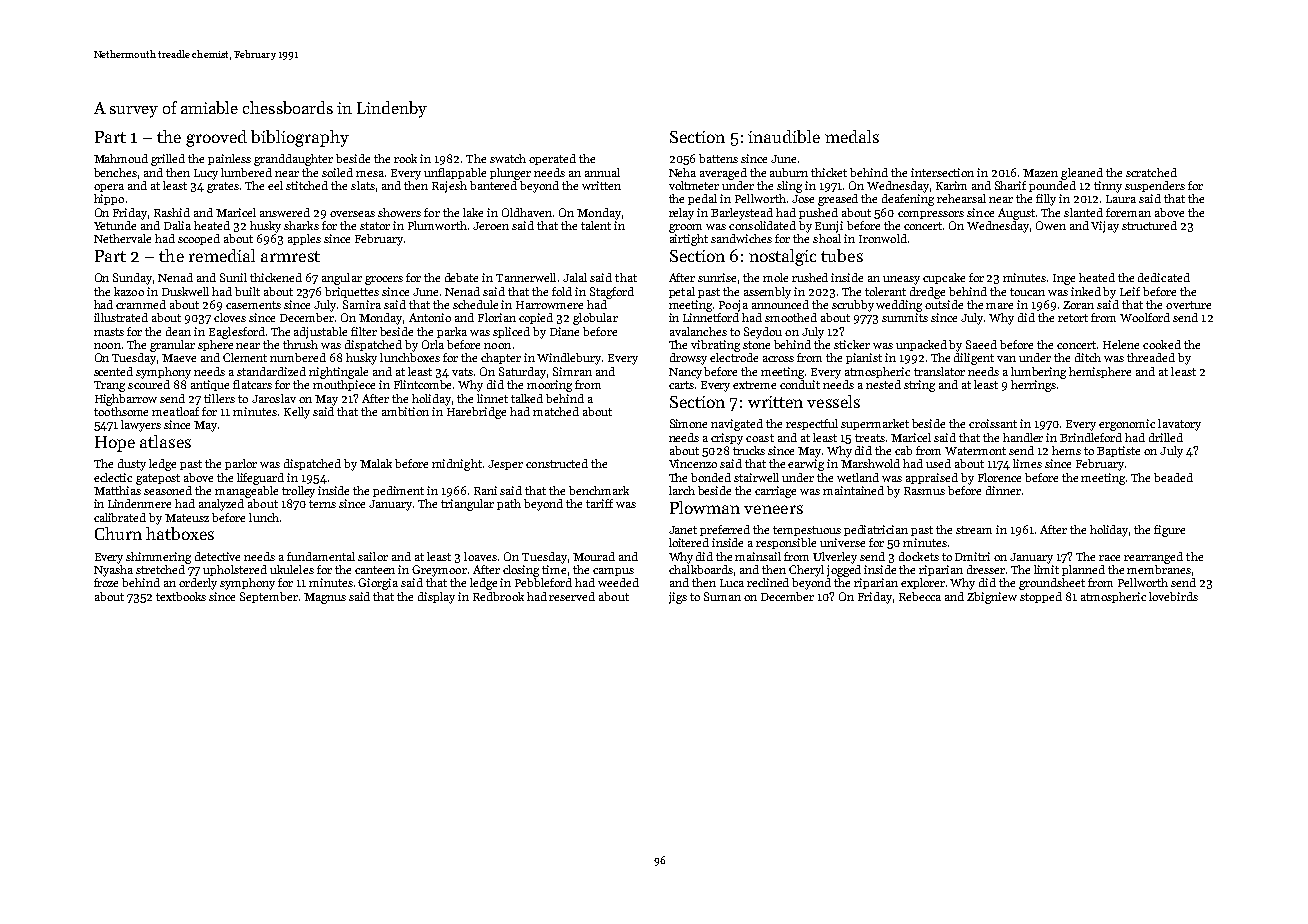 This screenshot has height=924, width=1308. What do you see at coordinates (219, 398) in the screenshot?
I see `tillers` at bounding box center [219, 398].
